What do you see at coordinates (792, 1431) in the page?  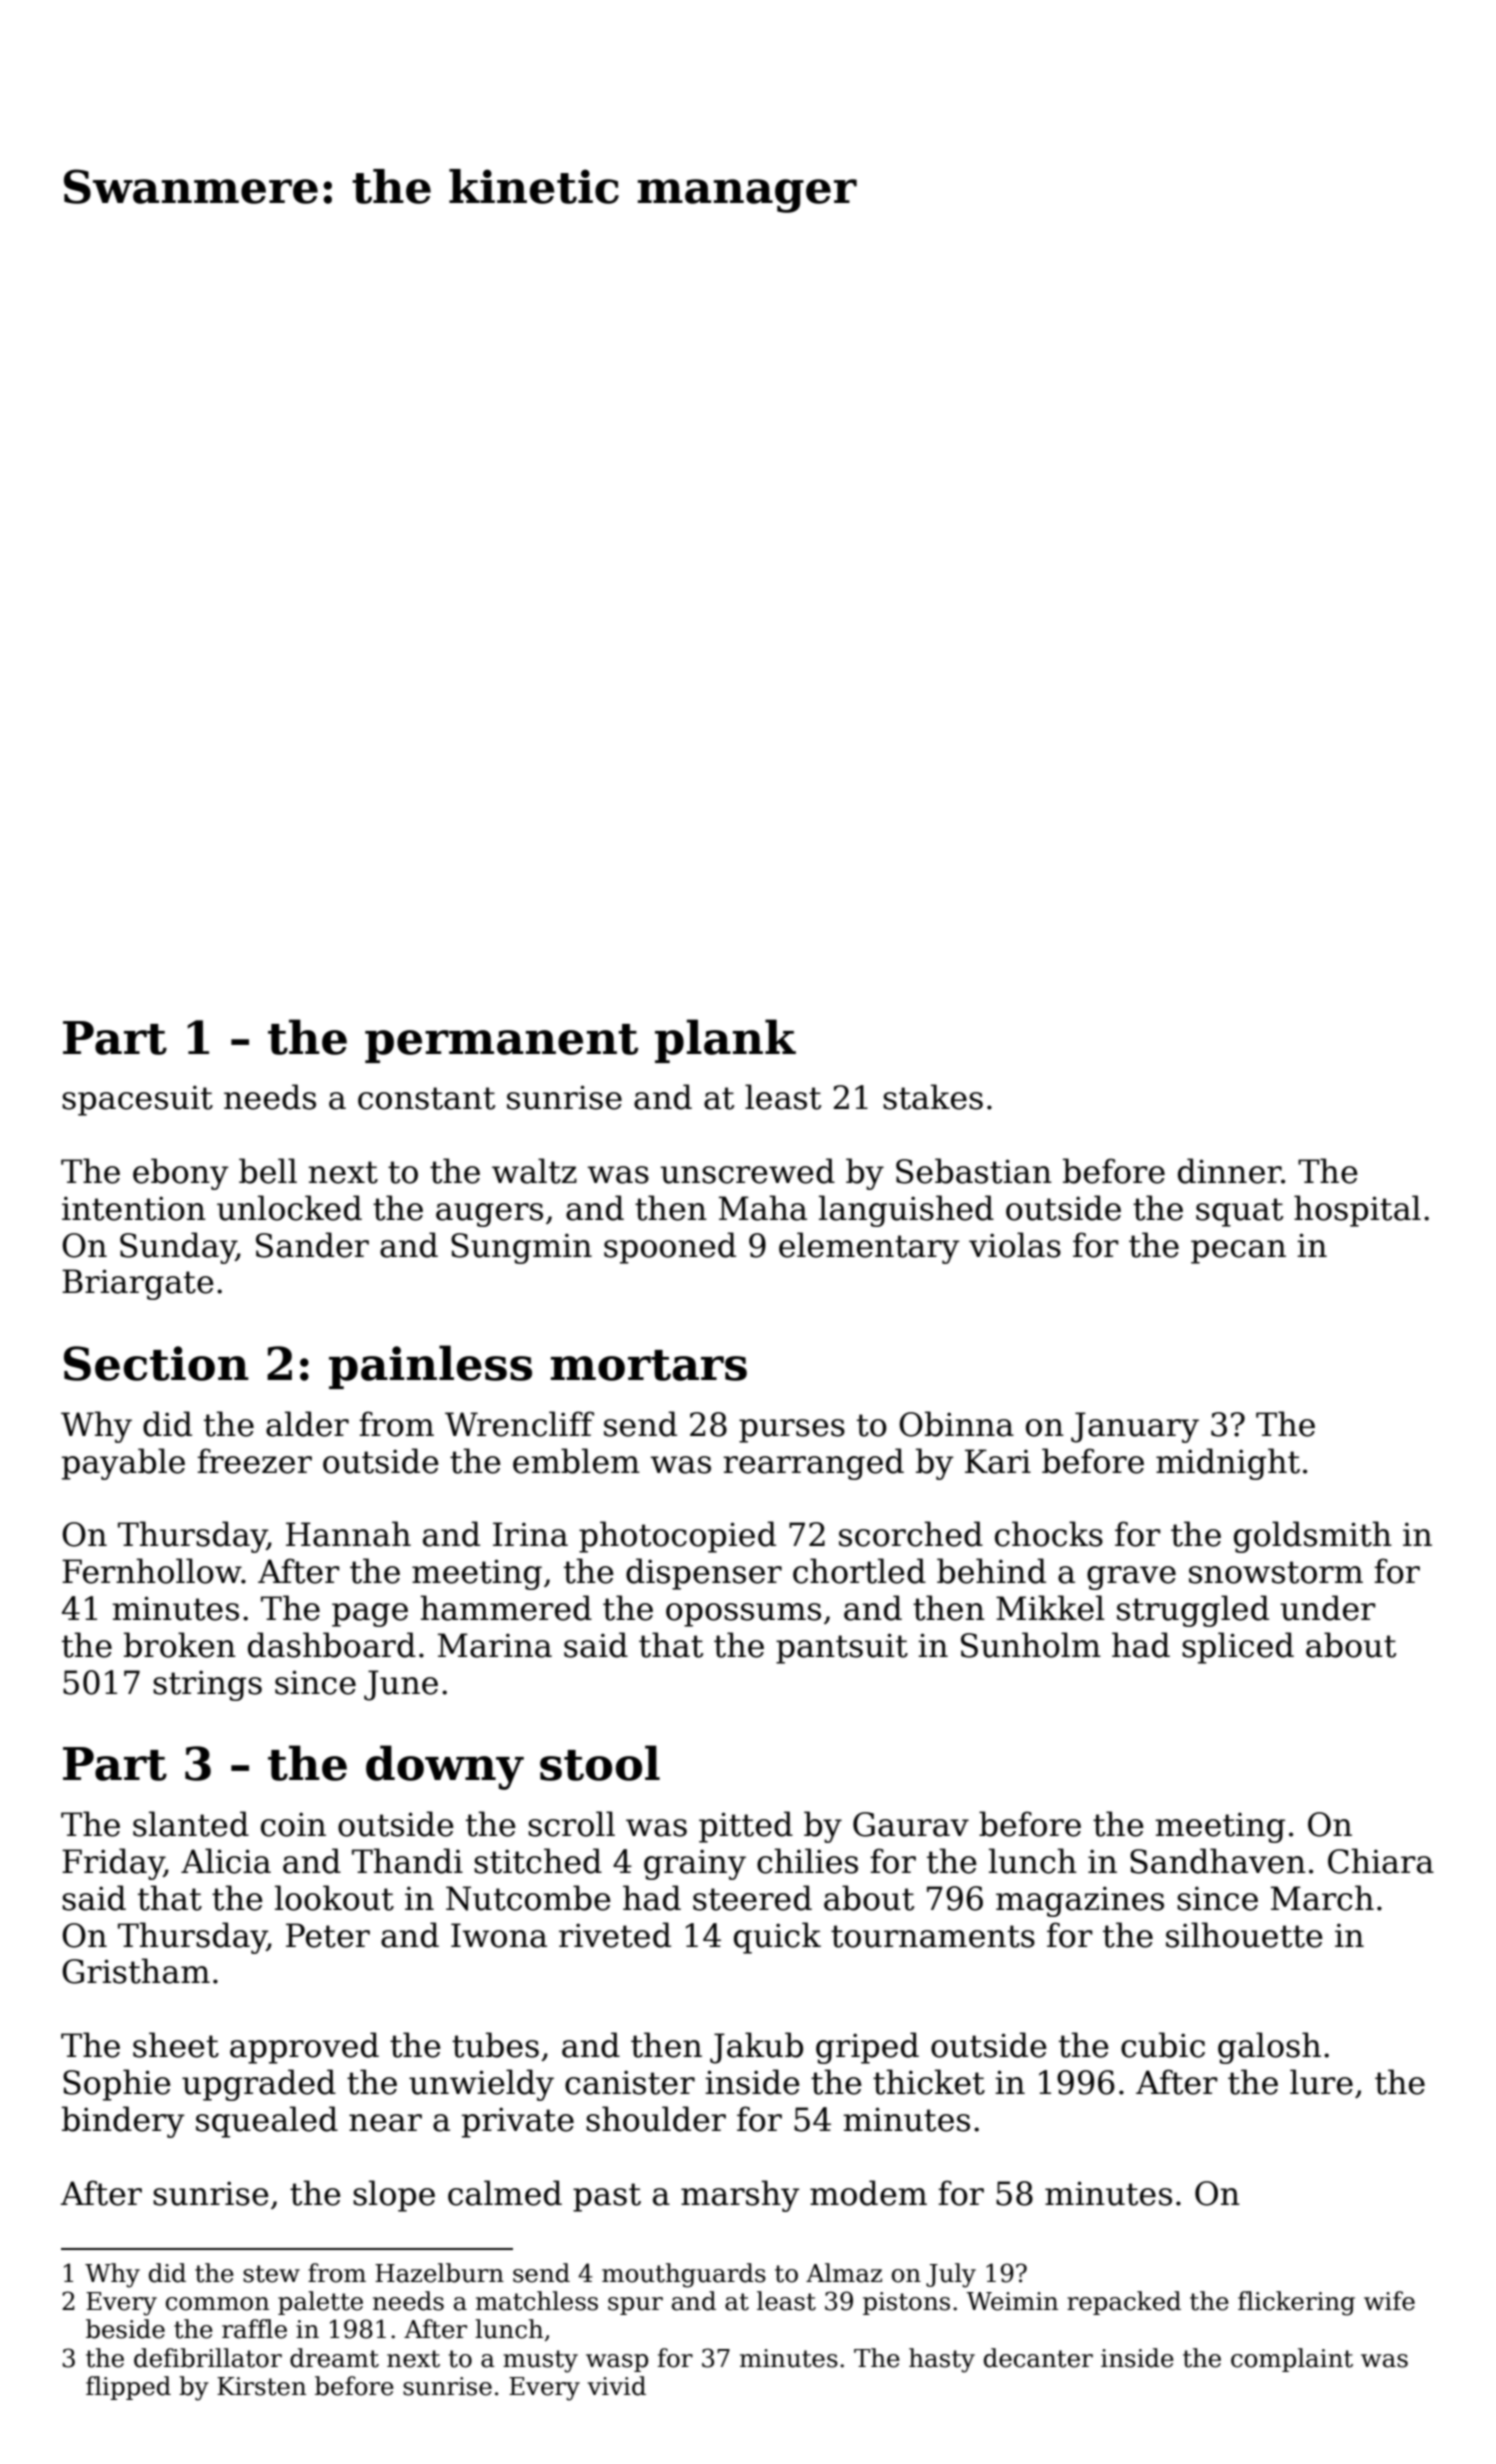 I see `purses` at bounding box center [792, 1431].
